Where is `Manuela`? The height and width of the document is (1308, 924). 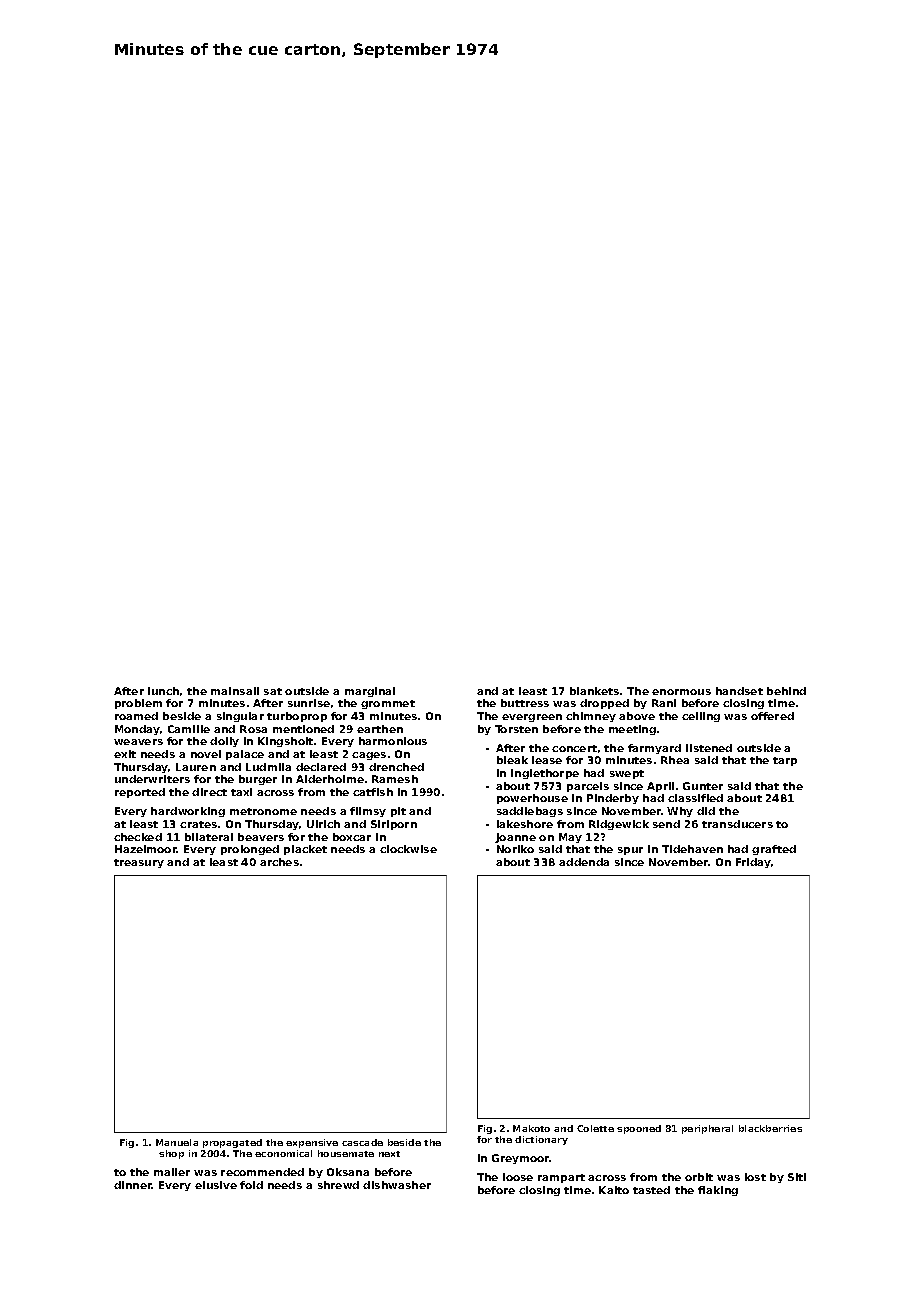 Manuela is located at coordinates (177, 1142).
